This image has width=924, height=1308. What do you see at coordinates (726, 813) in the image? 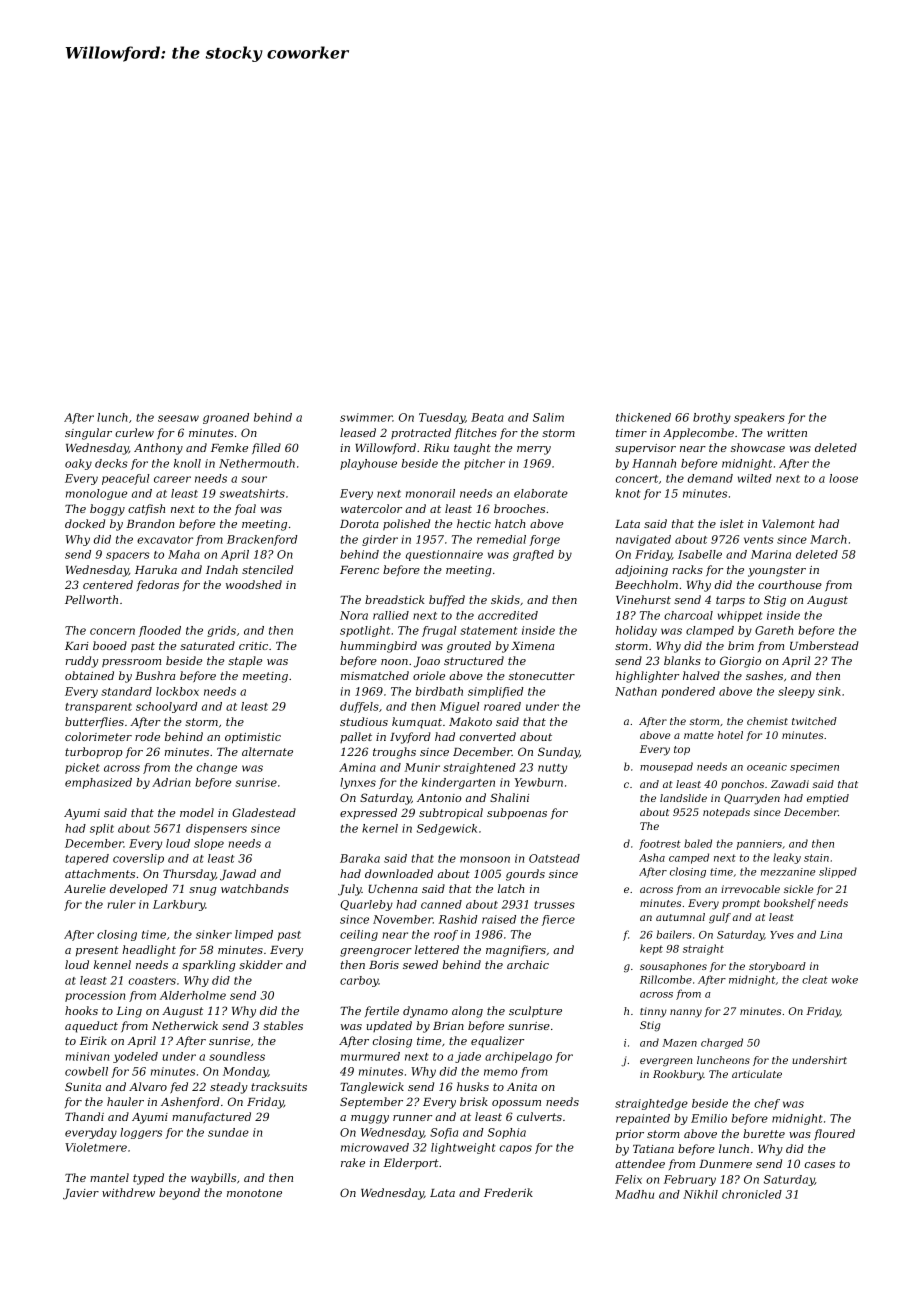
I see `notepads` at bounding box center [726, 813].
